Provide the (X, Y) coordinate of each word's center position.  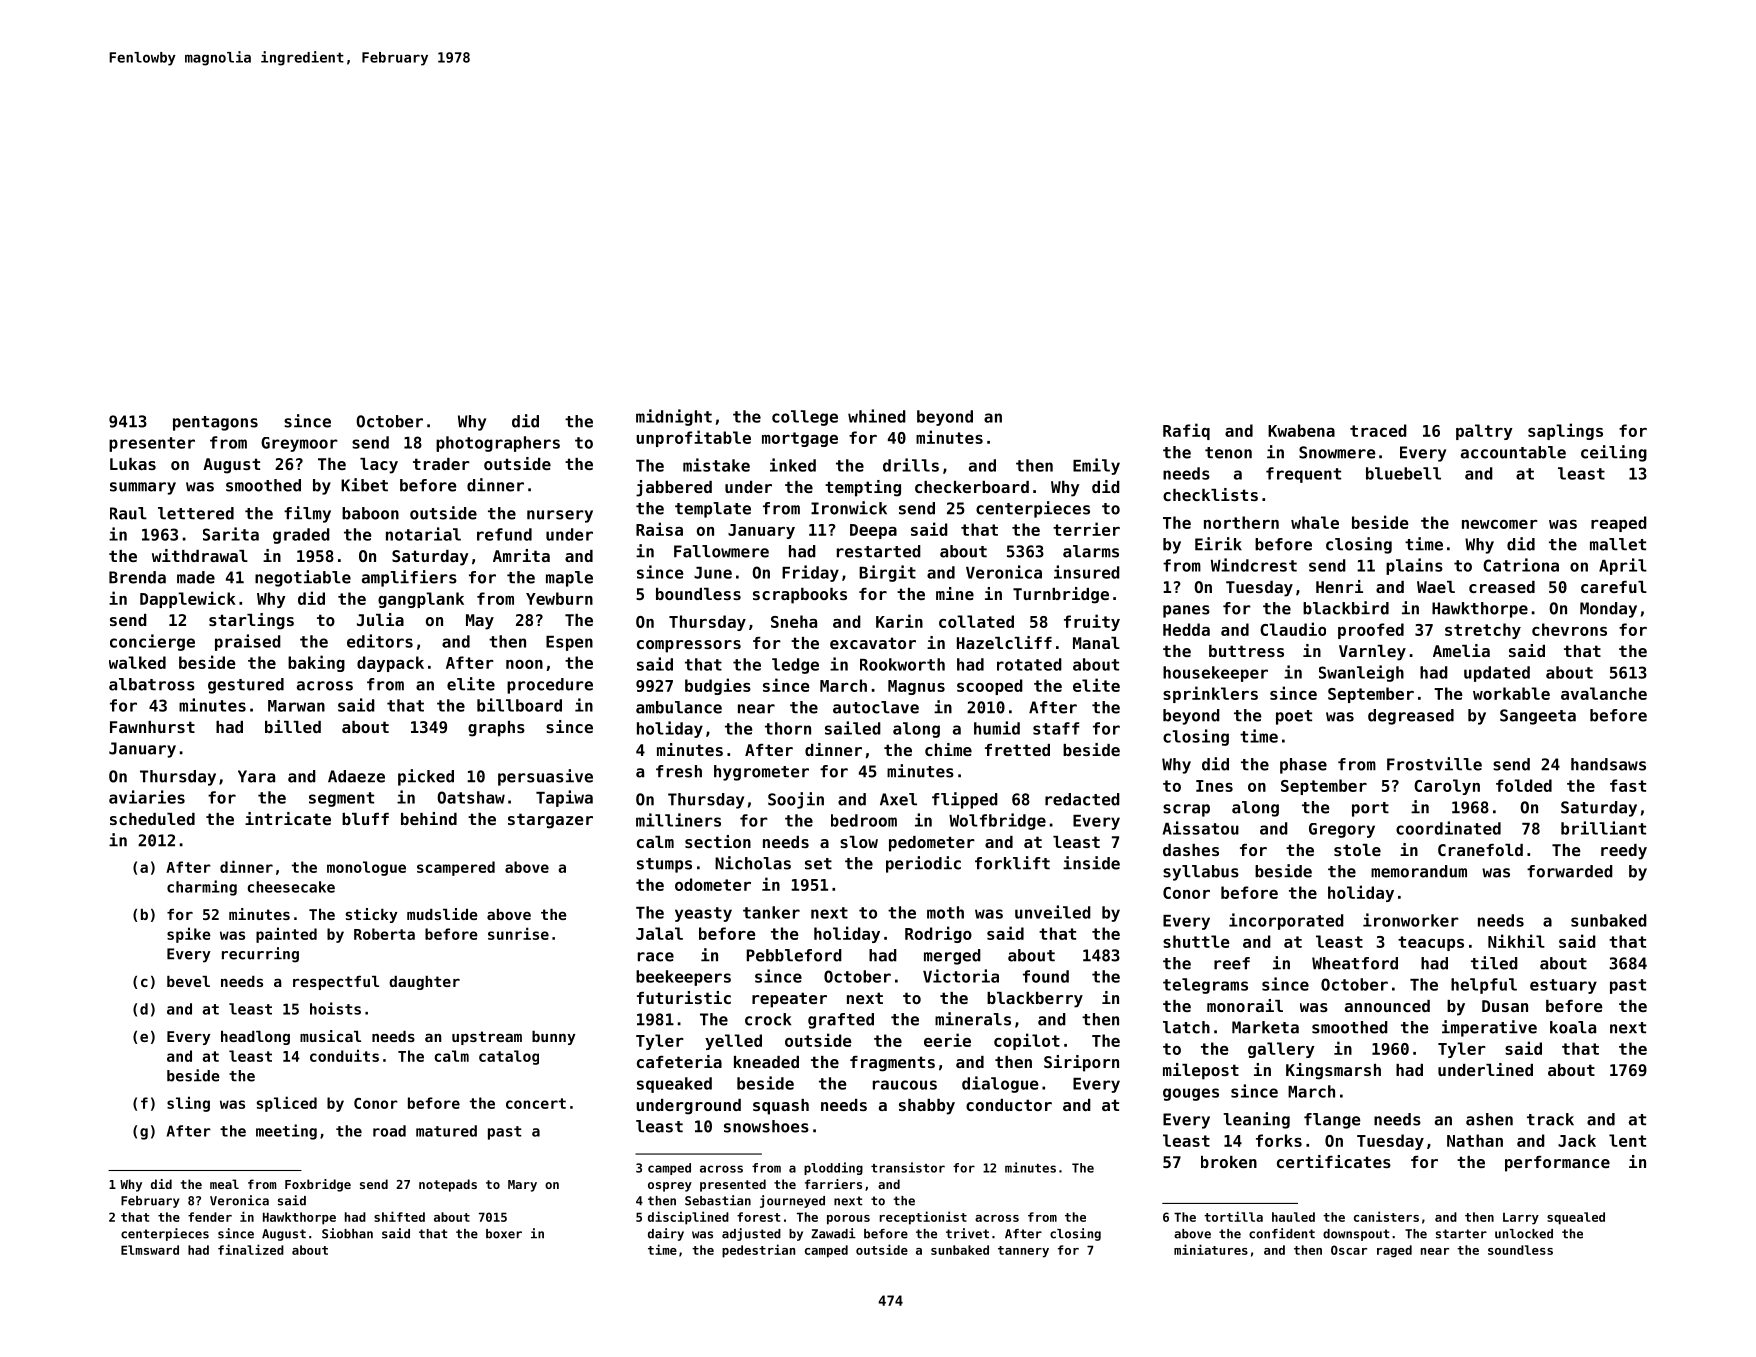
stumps (664, 865)
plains (1414, 566)
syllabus (1201, 873)
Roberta (384, 934)
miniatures (1211, 1249)
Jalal (659, 933)
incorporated (1286, 921)
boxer (504, 1234)
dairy (666, 1234)
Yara (256, 776)
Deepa (873, 531)
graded (301, 536)
